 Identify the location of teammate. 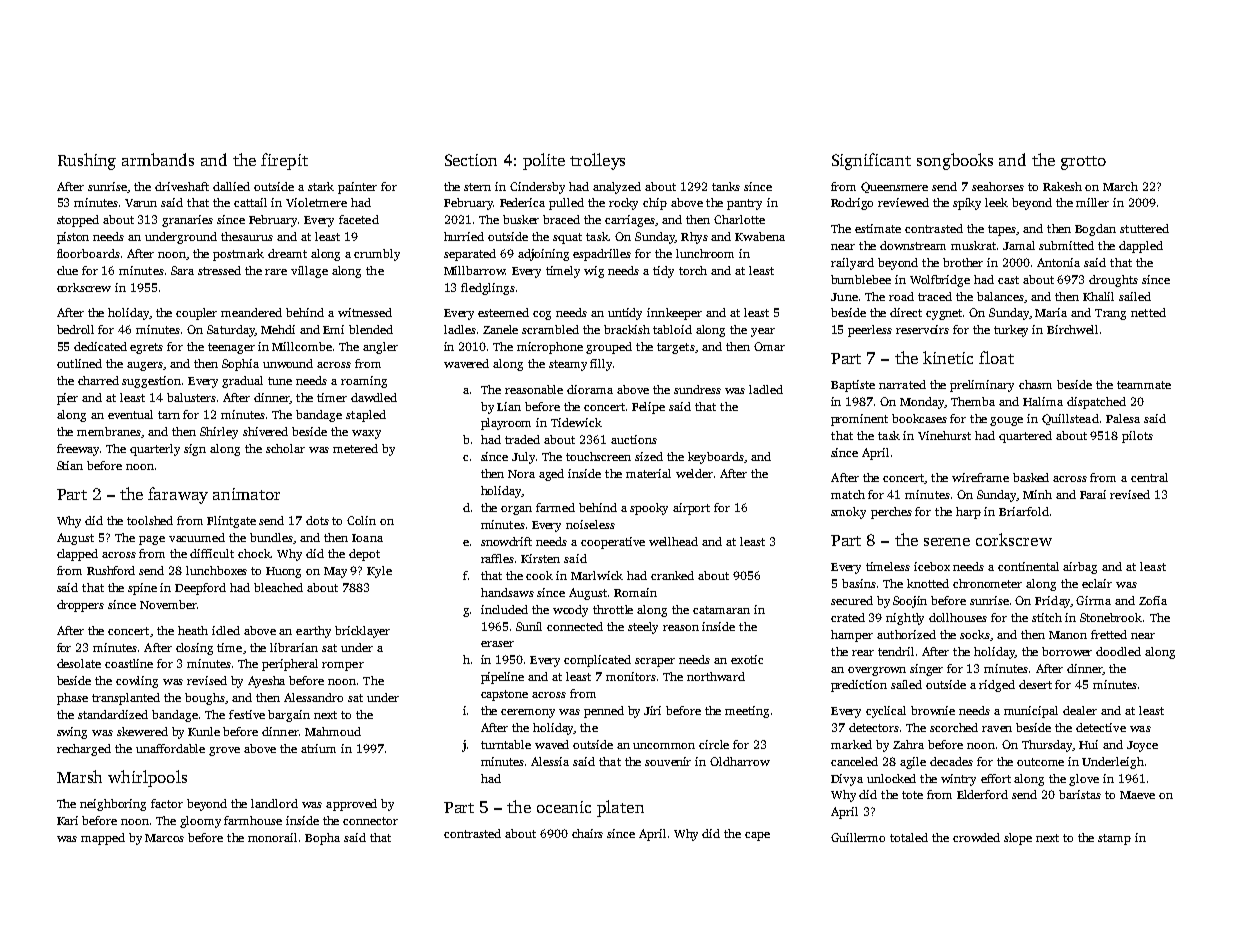
(1144, 385).
